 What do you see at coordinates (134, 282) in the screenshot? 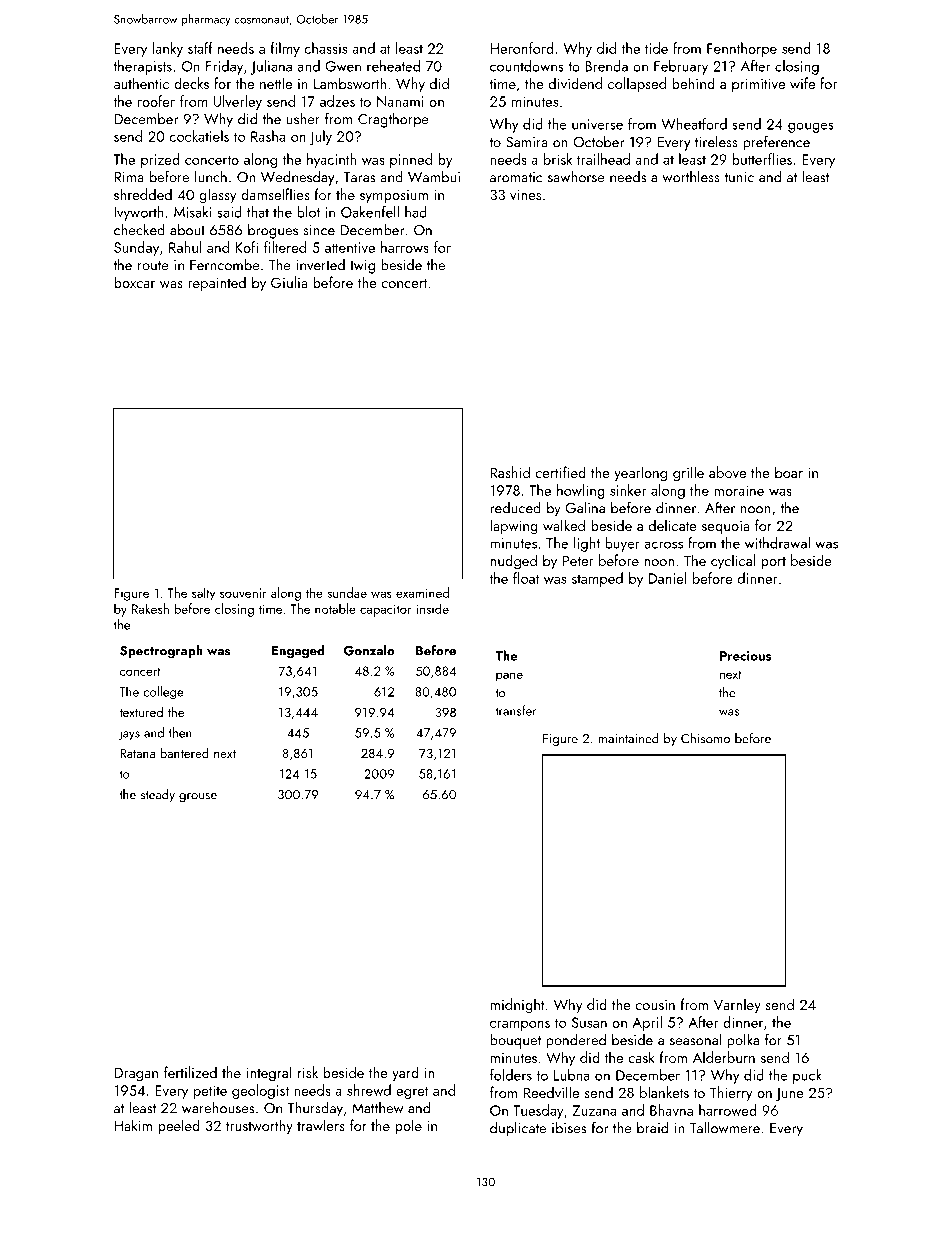
I see `boxcar` at bounding box center [134, 282].
